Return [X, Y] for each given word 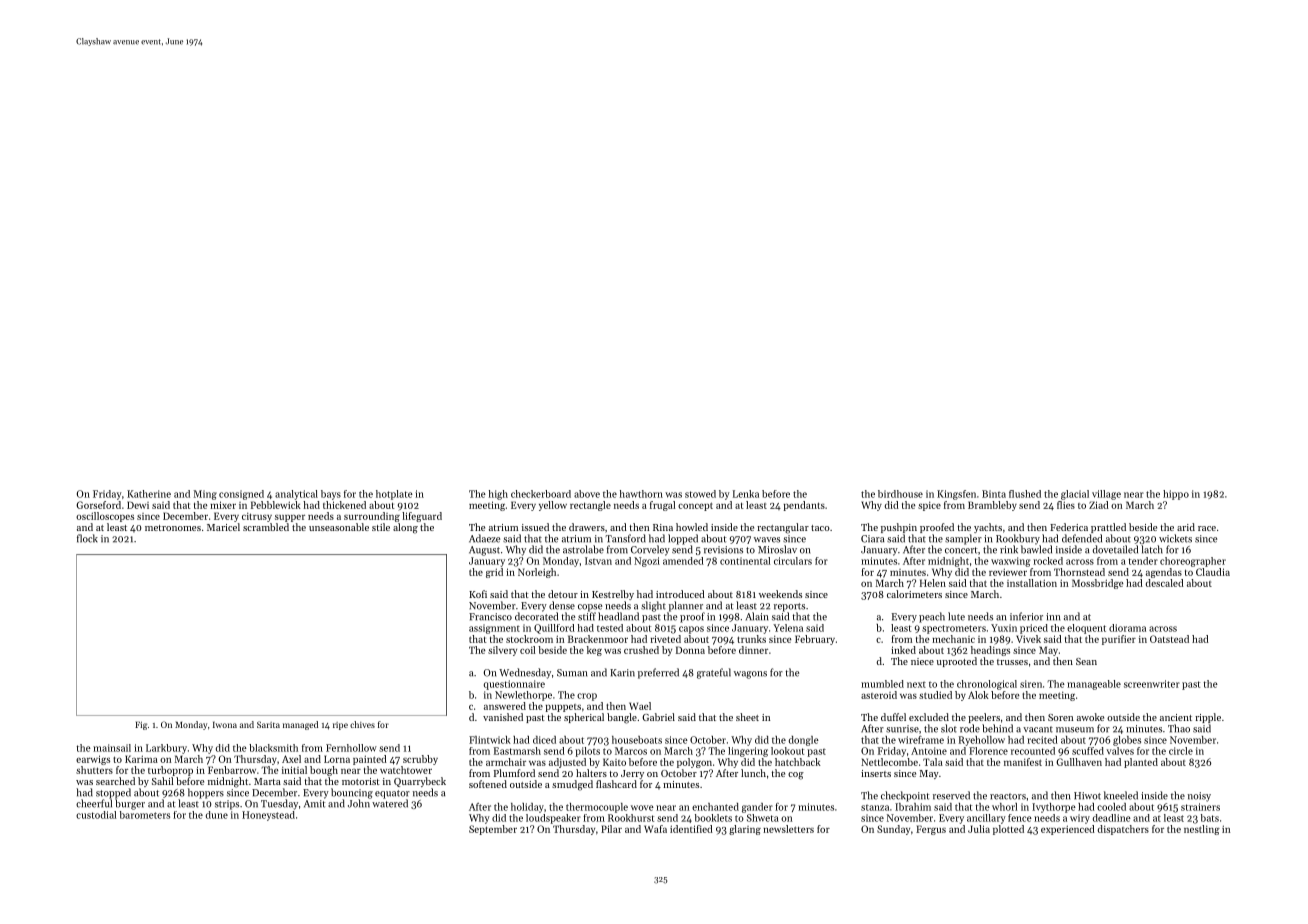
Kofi [478, 594]
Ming [205, 495]
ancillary [986, 819]
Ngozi [647, 562]
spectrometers [954, 629]
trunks [751, 639]
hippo [1176, 495]
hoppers [206, 793]
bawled [1036, 549]
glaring [745, 830]
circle [1181, 751]
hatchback [798, 762]
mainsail [112, 748]
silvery [502, 651]
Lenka [746, 494]
